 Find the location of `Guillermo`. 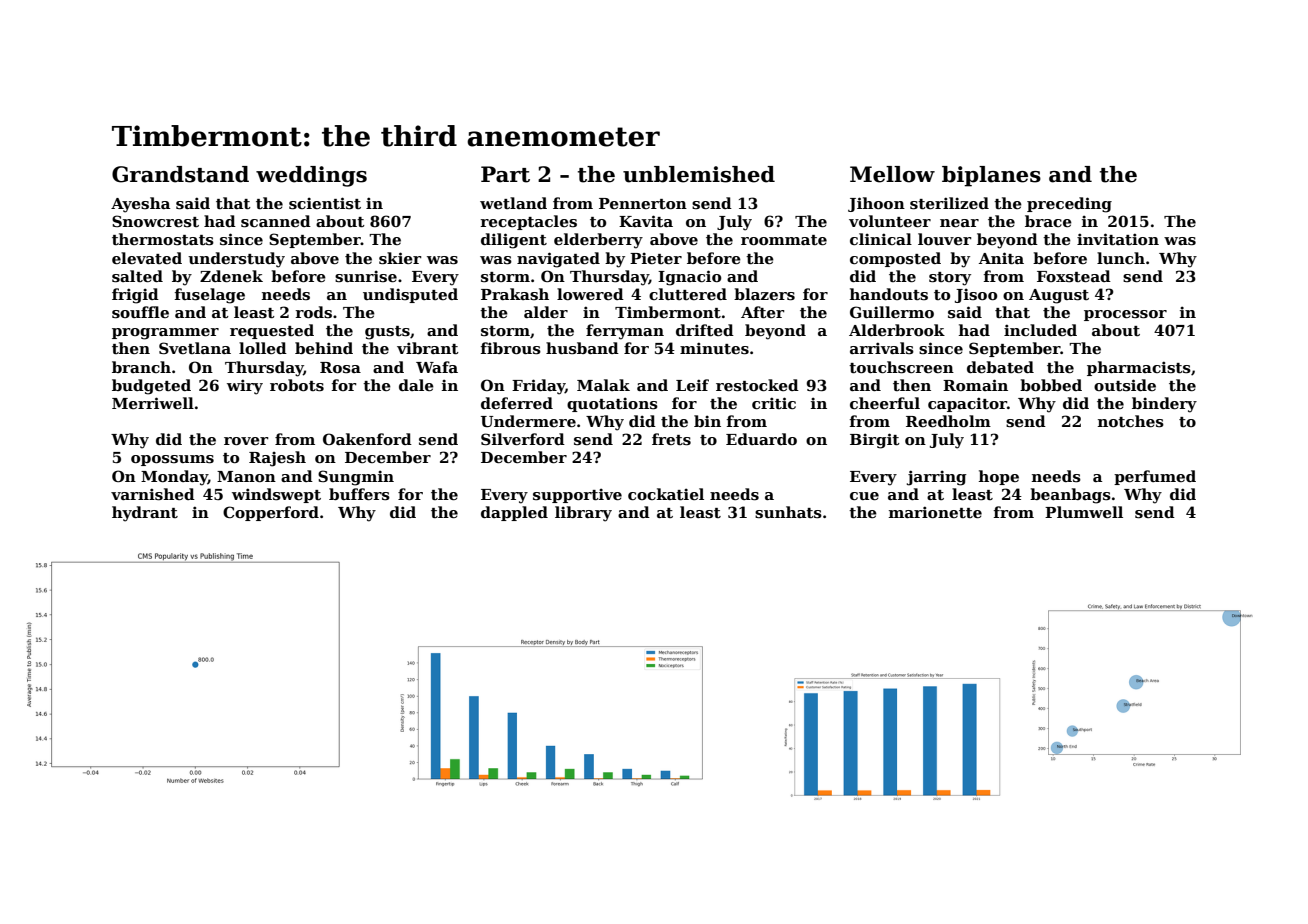

Guillermo is located at coordinates (892, 312).
